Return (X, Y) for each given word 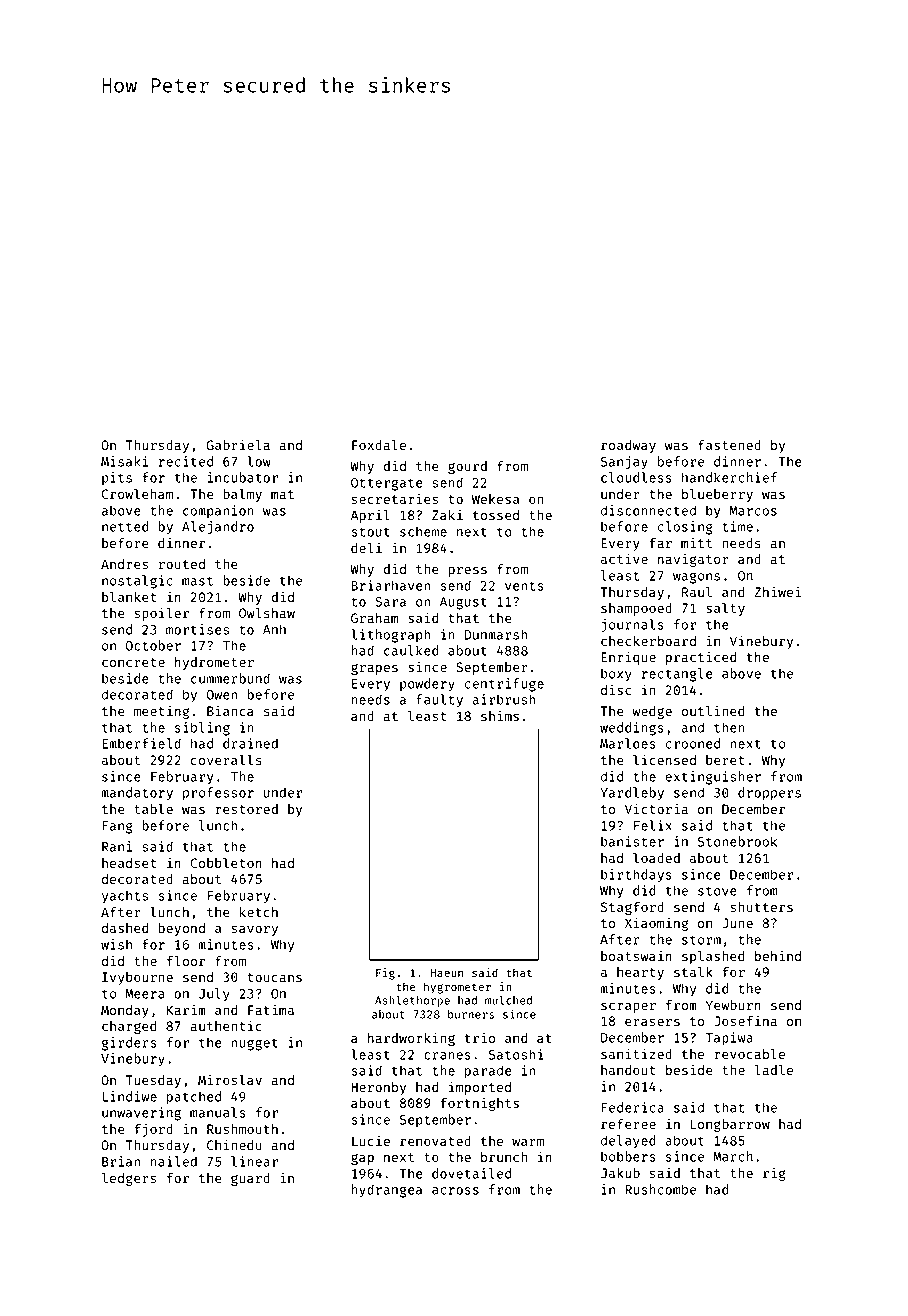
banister (632, 841)
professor (218, 794)
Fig (385, 974)
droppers (769, 794)
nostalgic (137, 582)
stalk (693, 971)
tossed (496, 515)
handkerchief (729, 477)
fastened (729, 444)
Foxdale (379, 444)
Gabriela (238, 444)
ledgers (129, 1179)
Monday (125, 1011)
